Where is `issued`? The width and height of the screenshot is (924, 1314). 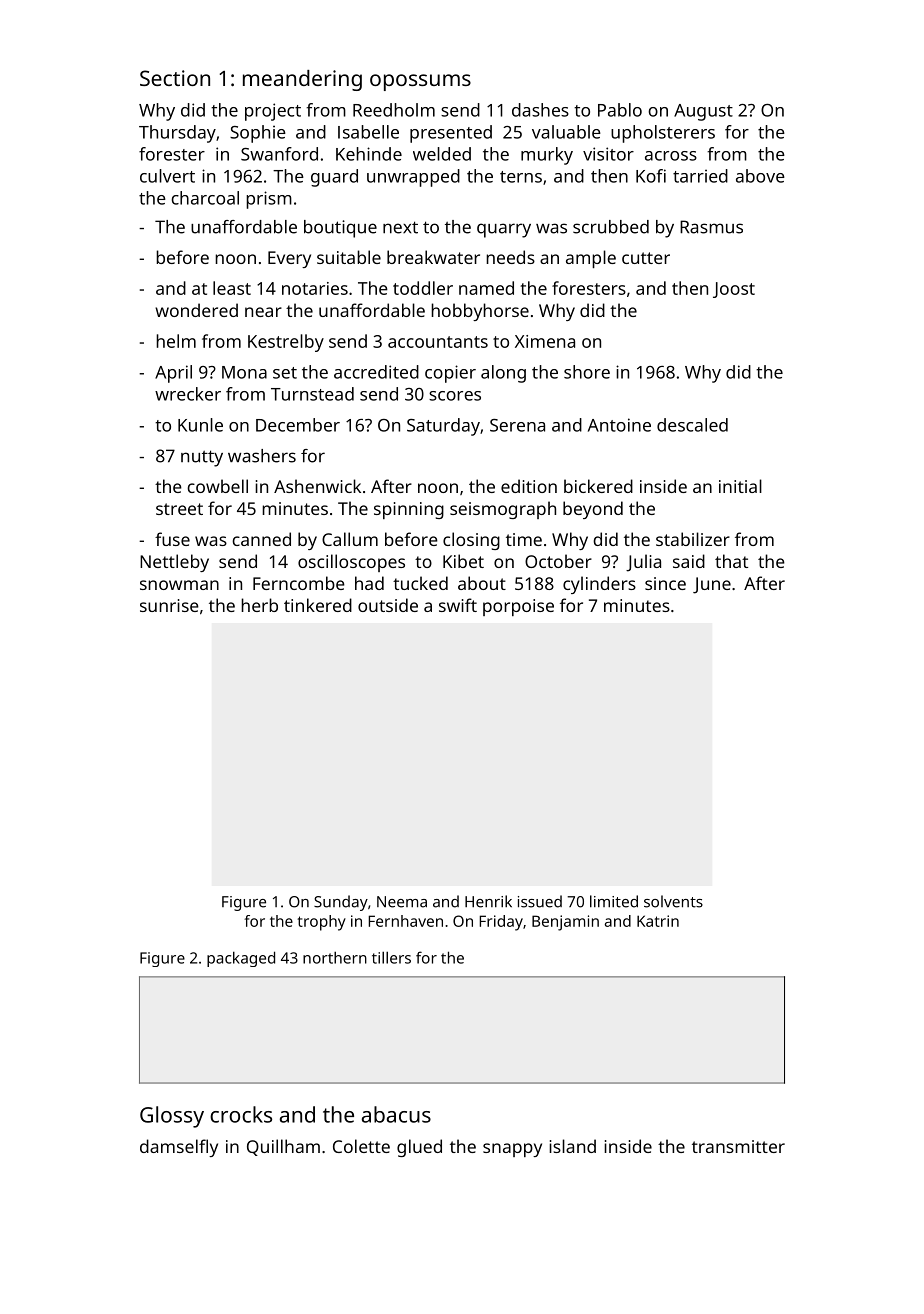 issued is located at coordinates (540, 901).
